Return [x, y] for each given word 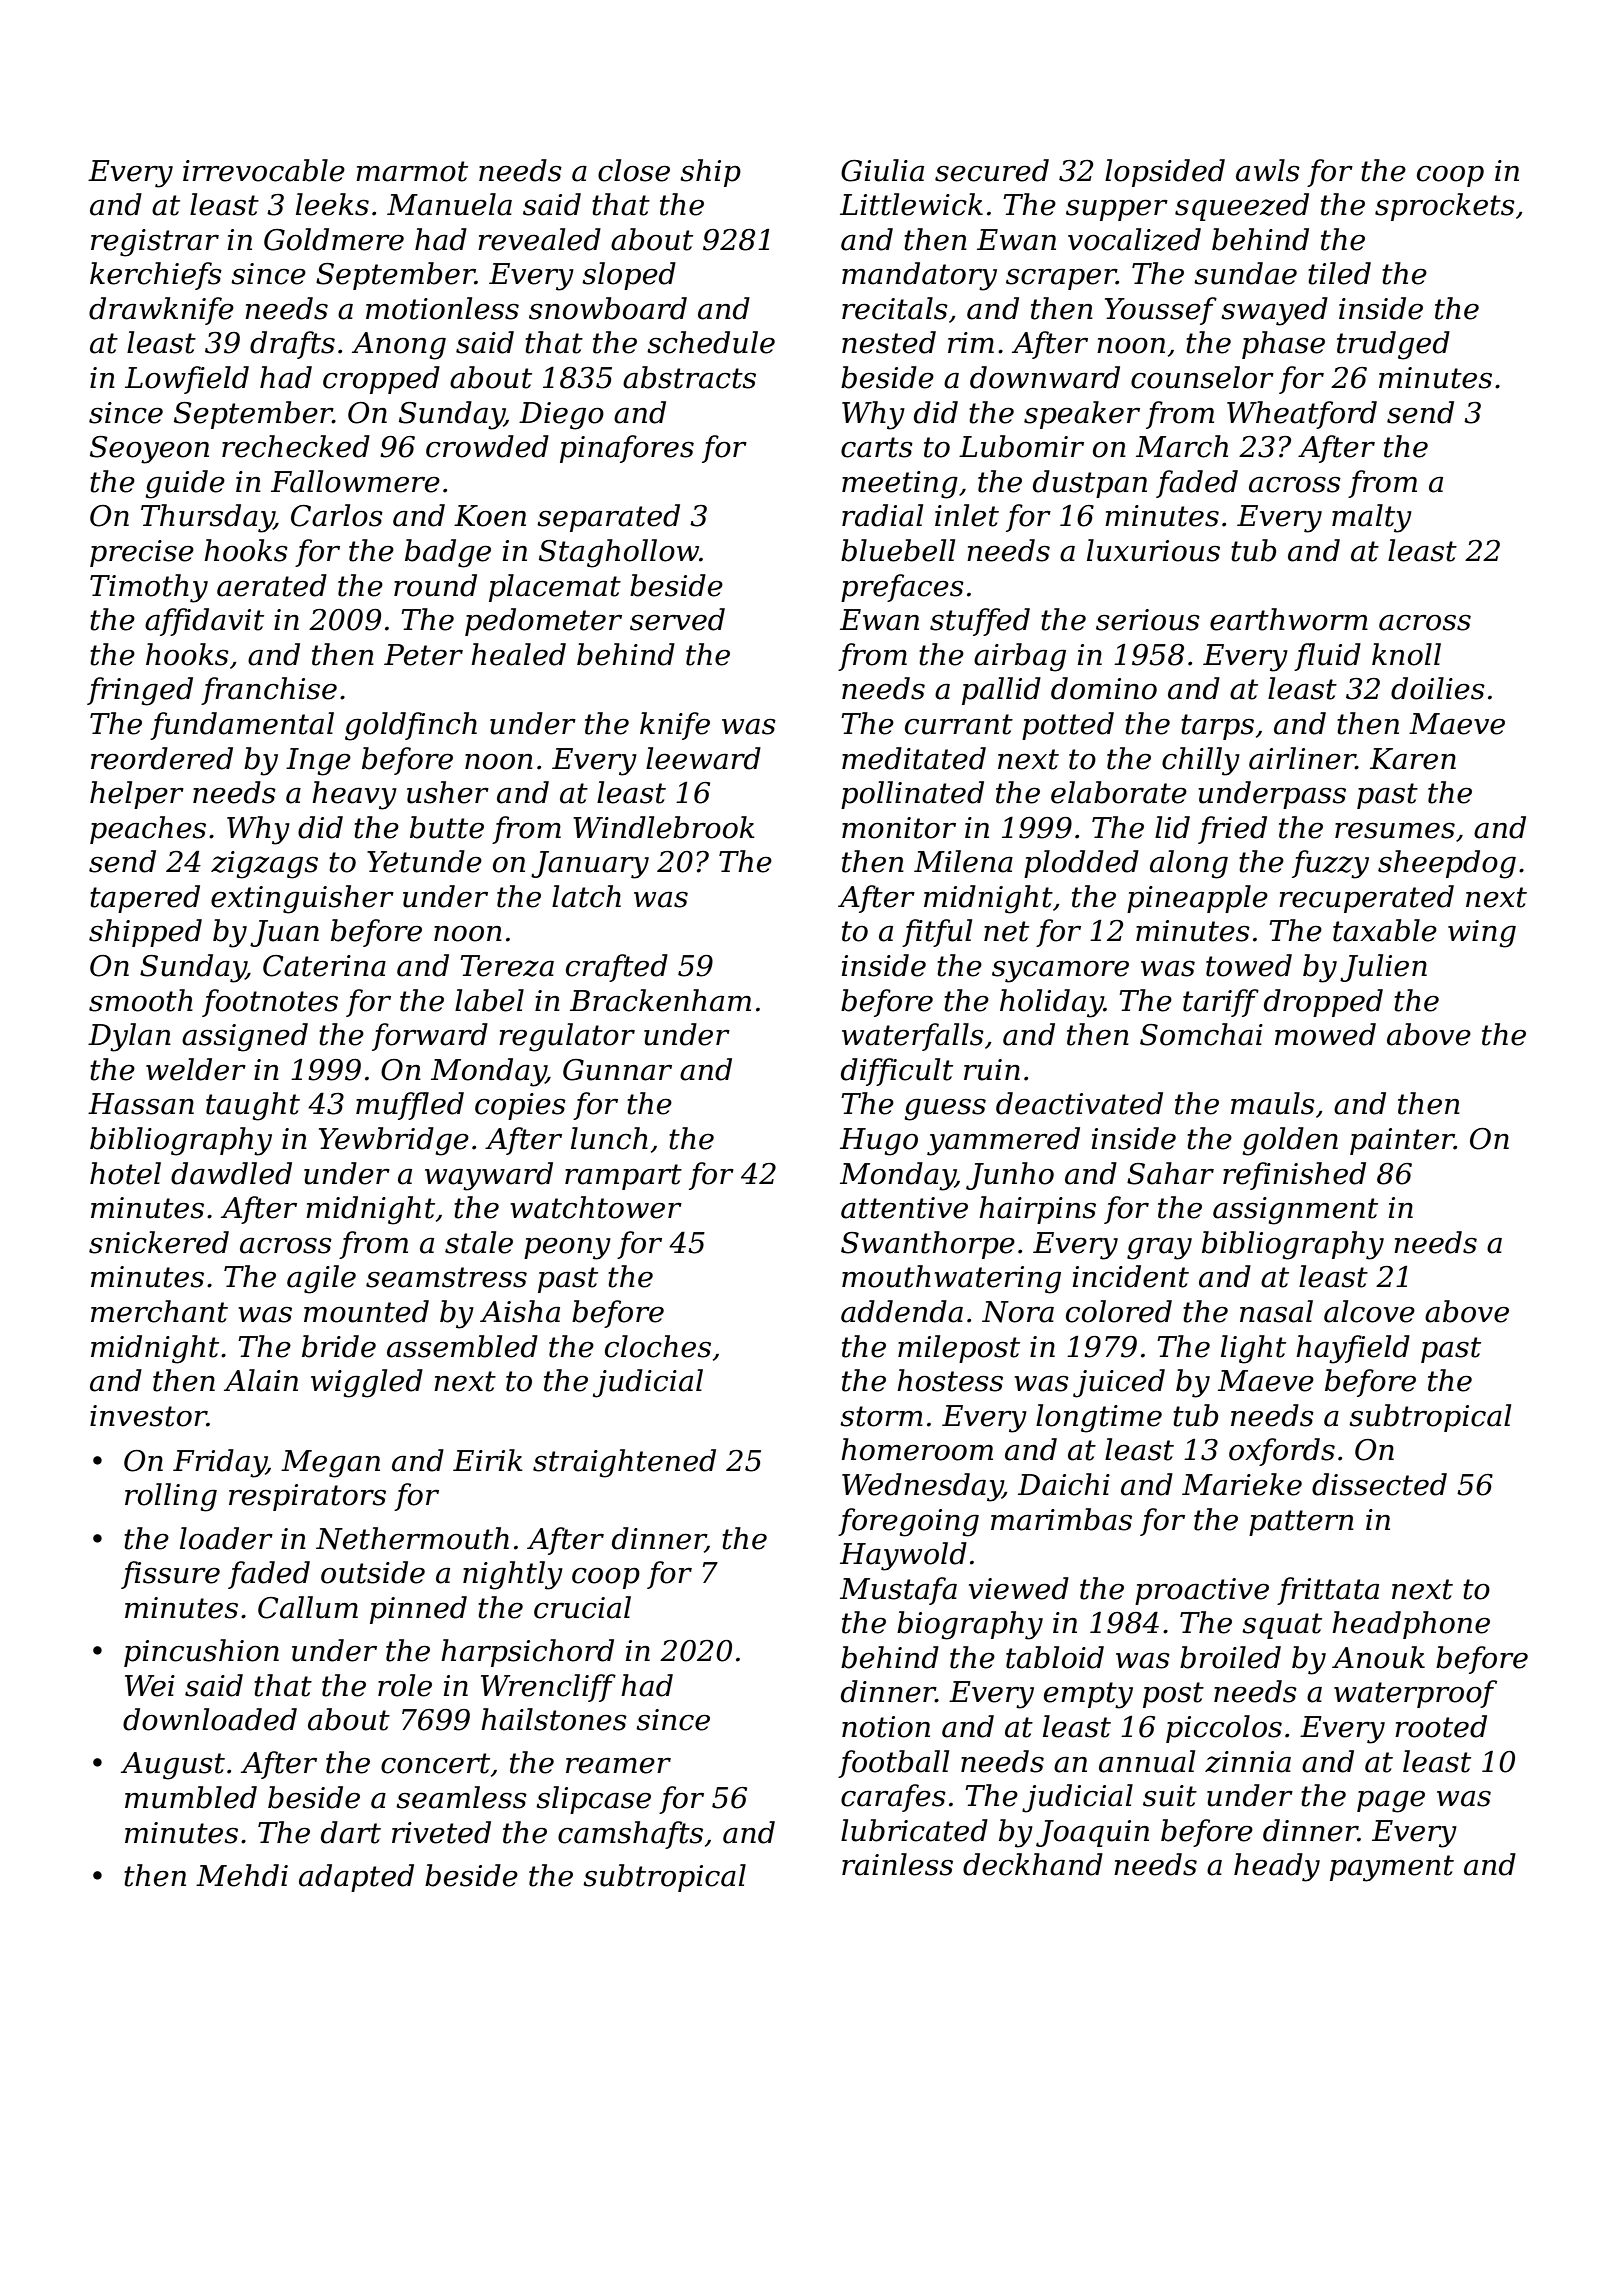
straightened [624, 1463]
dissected [1379, 1484]
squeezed [1242, 207]
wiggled [367, 1383]
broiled [1230, 1657]
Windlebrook [664, 827]
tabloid [1055, 1657]
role [405, 1685]
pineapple [1197, 899]
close [634, 170]
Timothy [149, 588]
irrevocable [264, 170]
